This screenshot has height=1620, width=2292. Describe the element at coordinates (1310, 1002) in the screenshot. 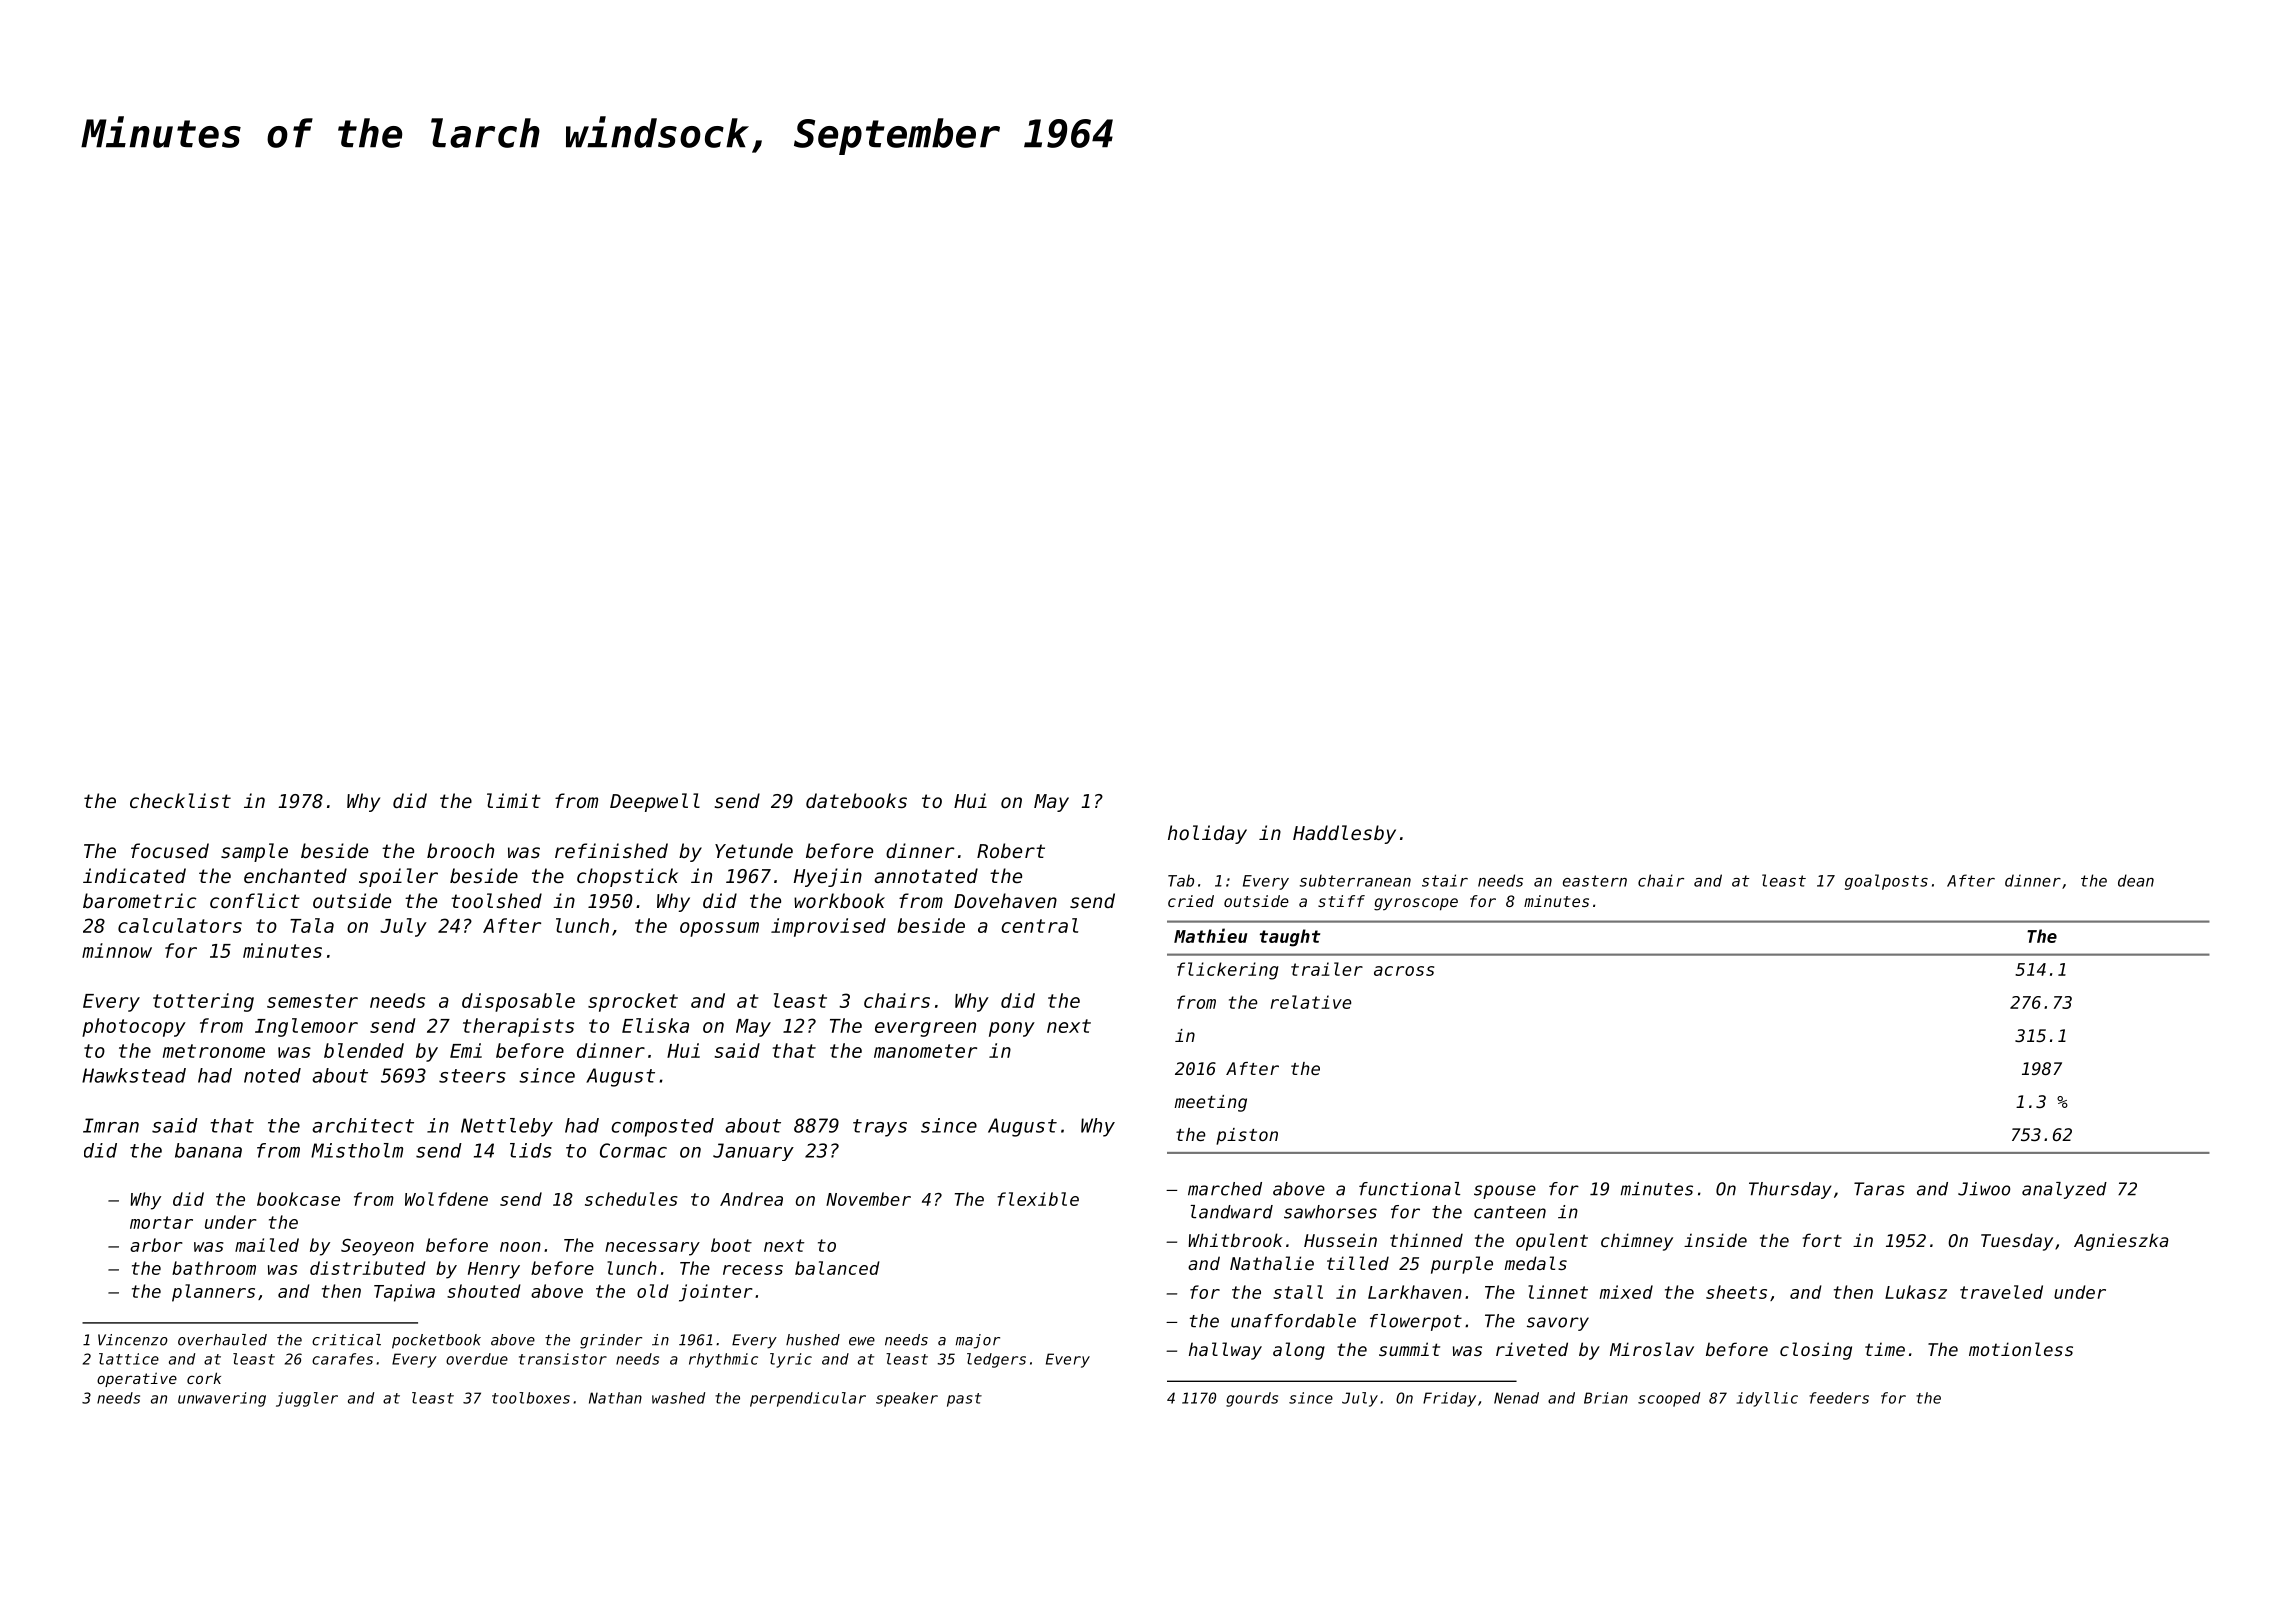

I see `relative` at that location.
